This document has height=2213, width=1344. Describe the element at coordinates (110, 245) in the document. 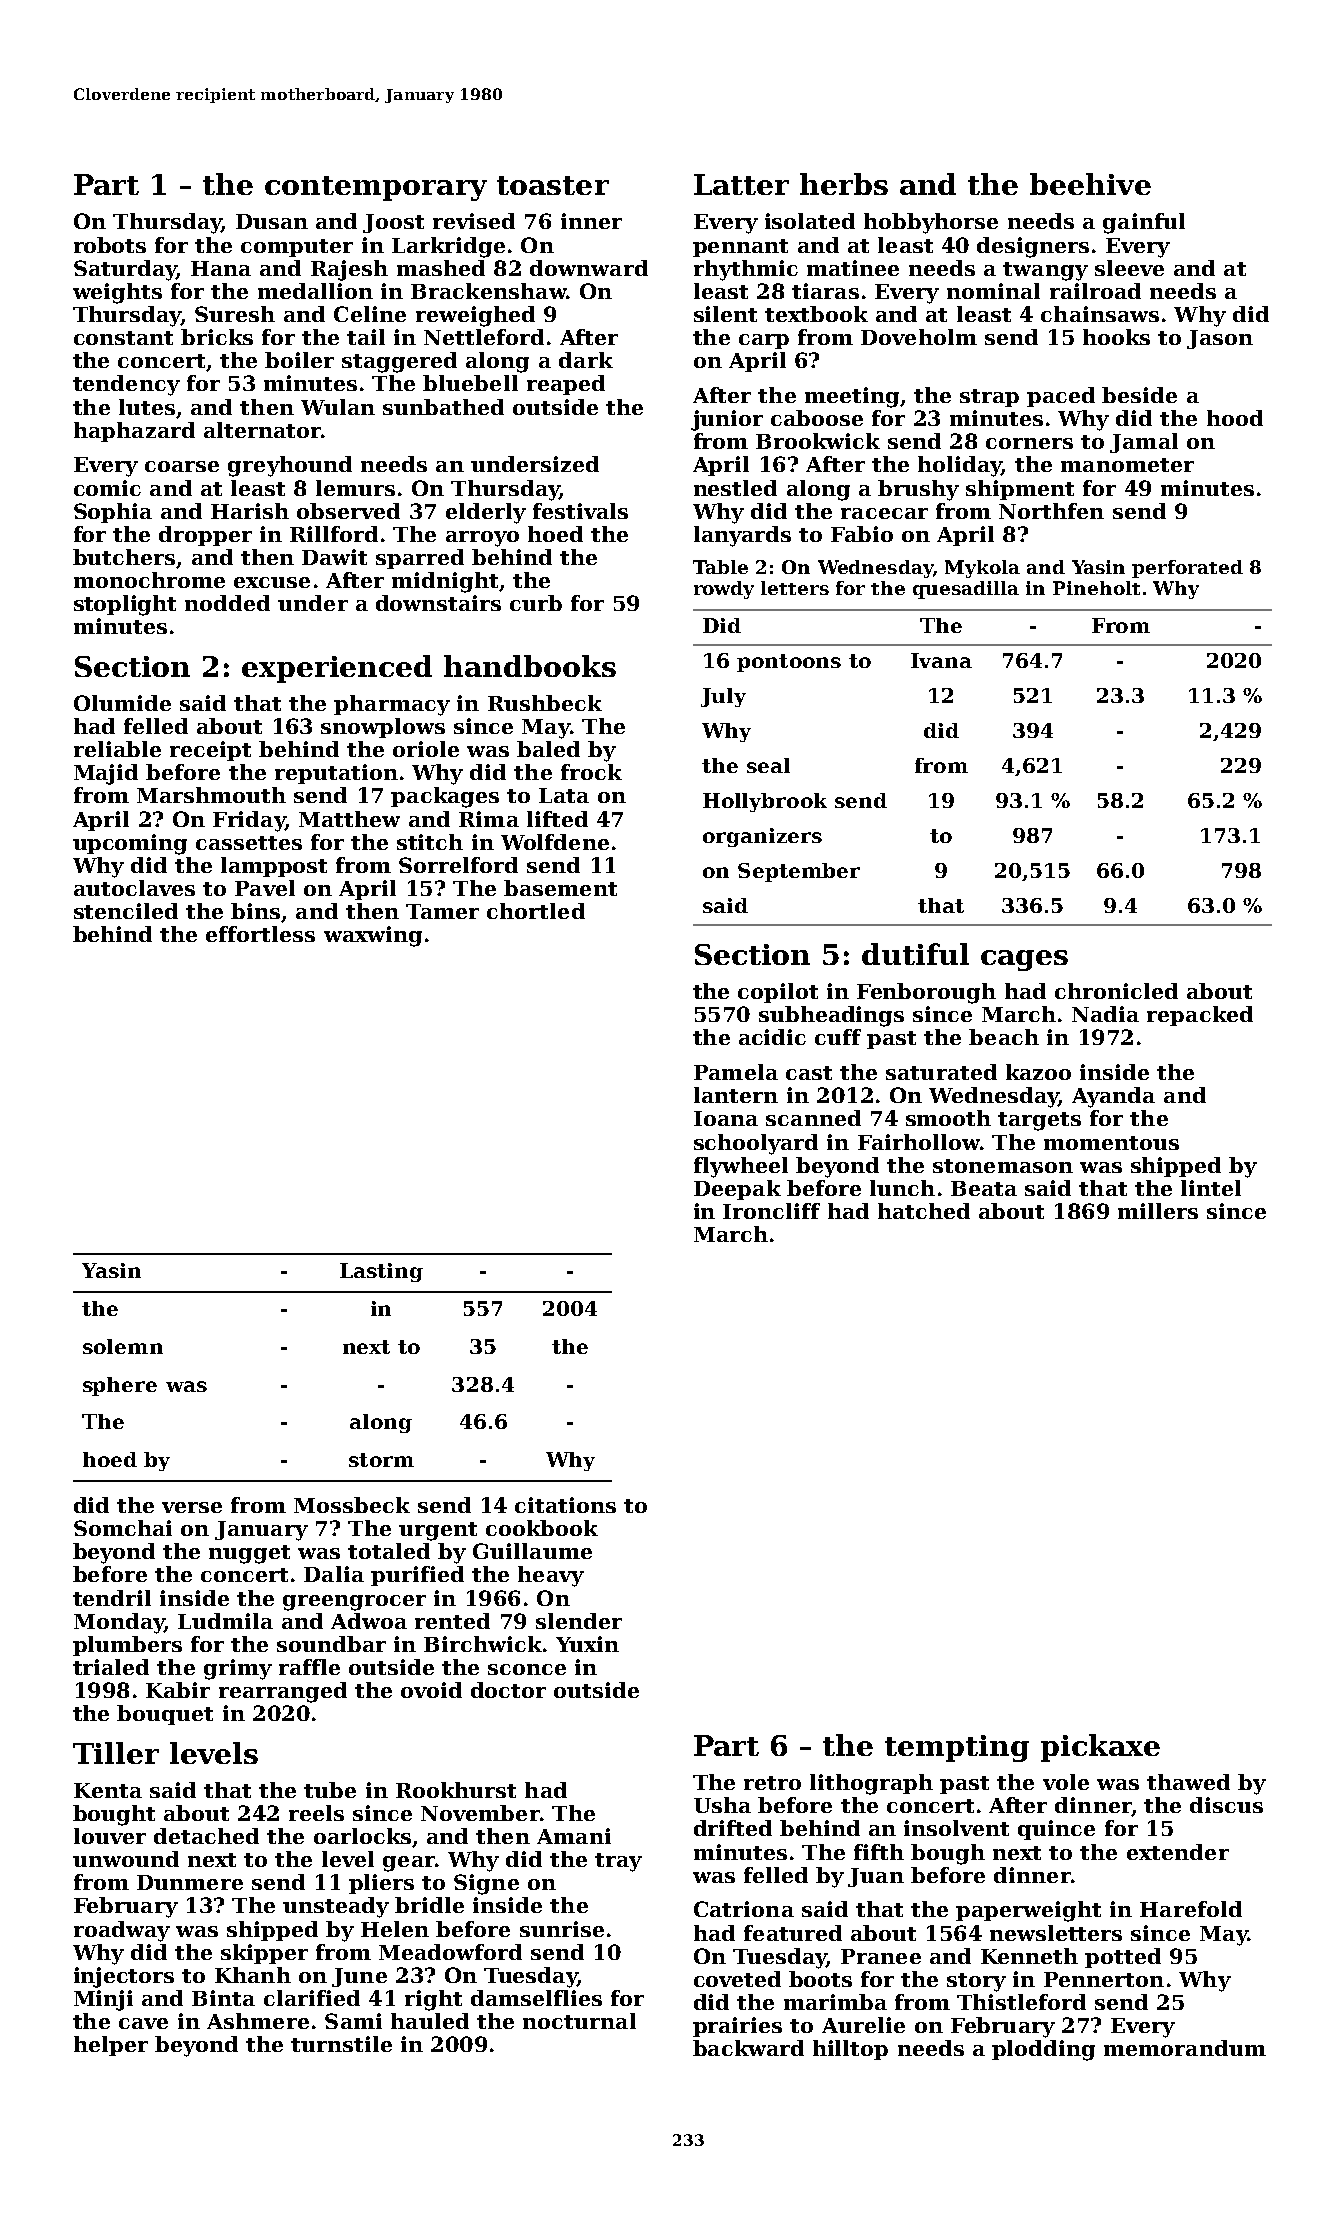

I see `robots` at that location.
